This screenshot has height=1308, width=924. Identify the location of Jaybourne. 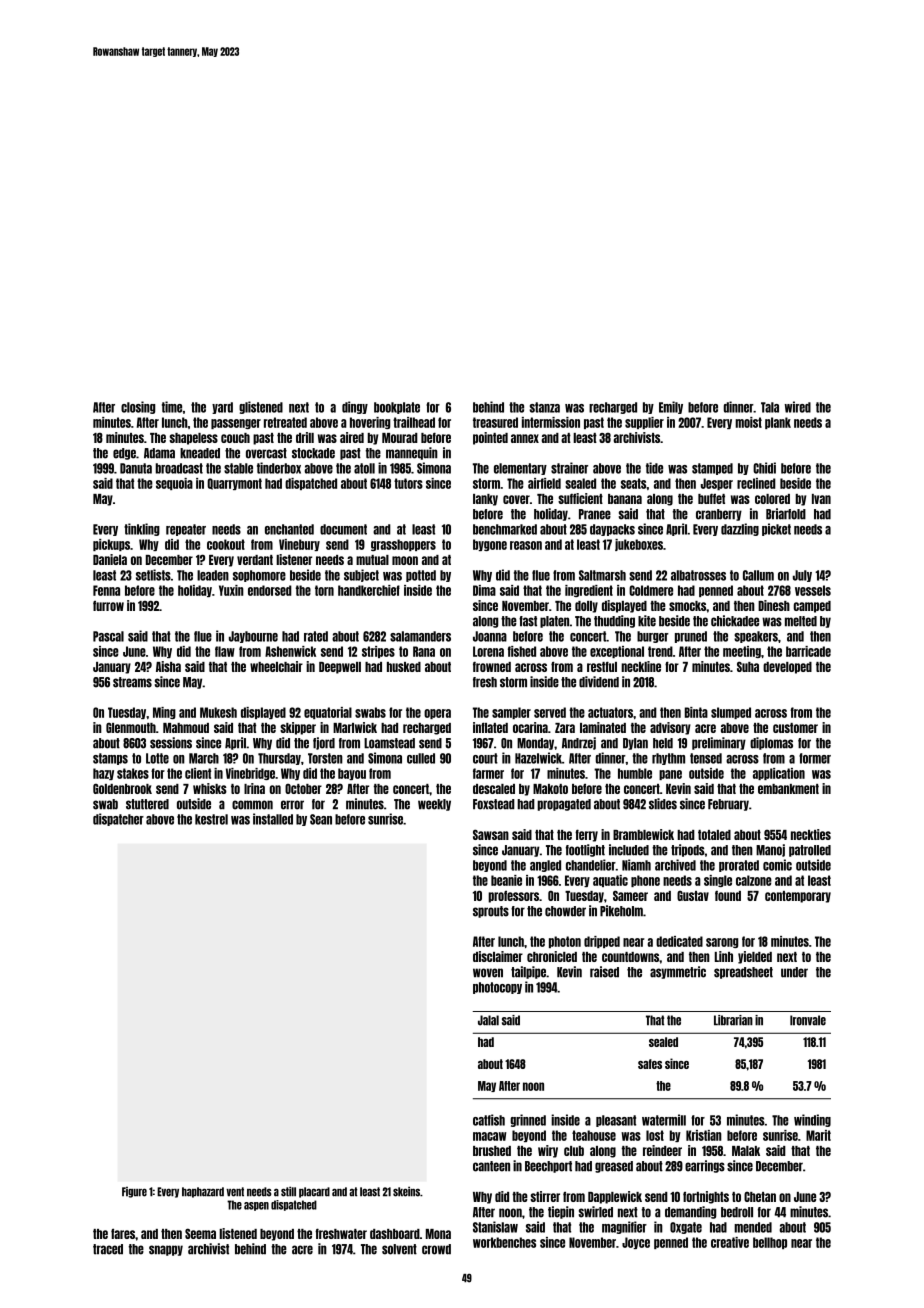
(253, 637).
